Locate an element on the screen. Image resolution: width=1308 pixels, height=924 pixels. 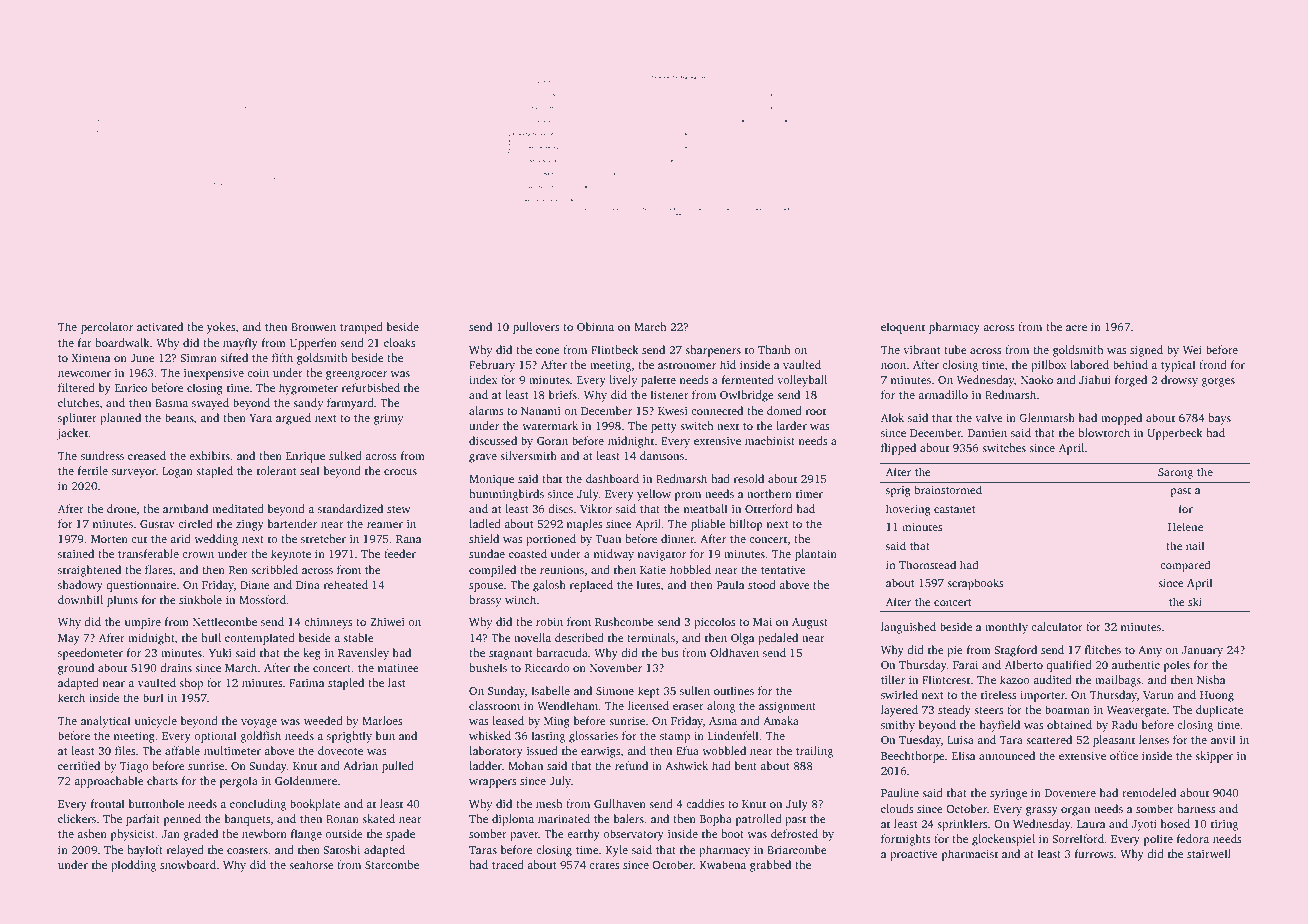
exhibits is located at coordinates (209, 455).
